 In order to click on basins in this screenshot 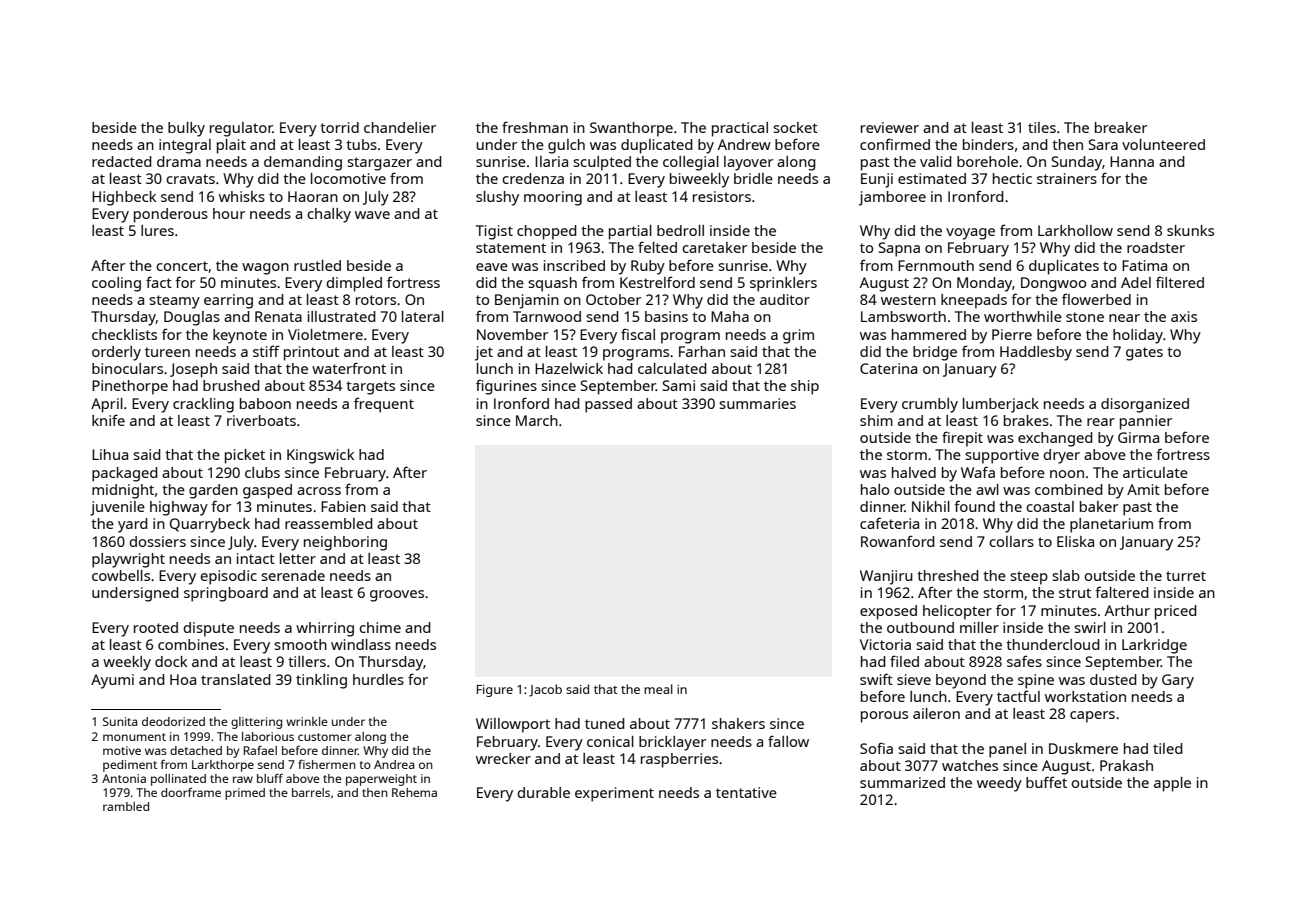, I will do `click(666, 316)`.
